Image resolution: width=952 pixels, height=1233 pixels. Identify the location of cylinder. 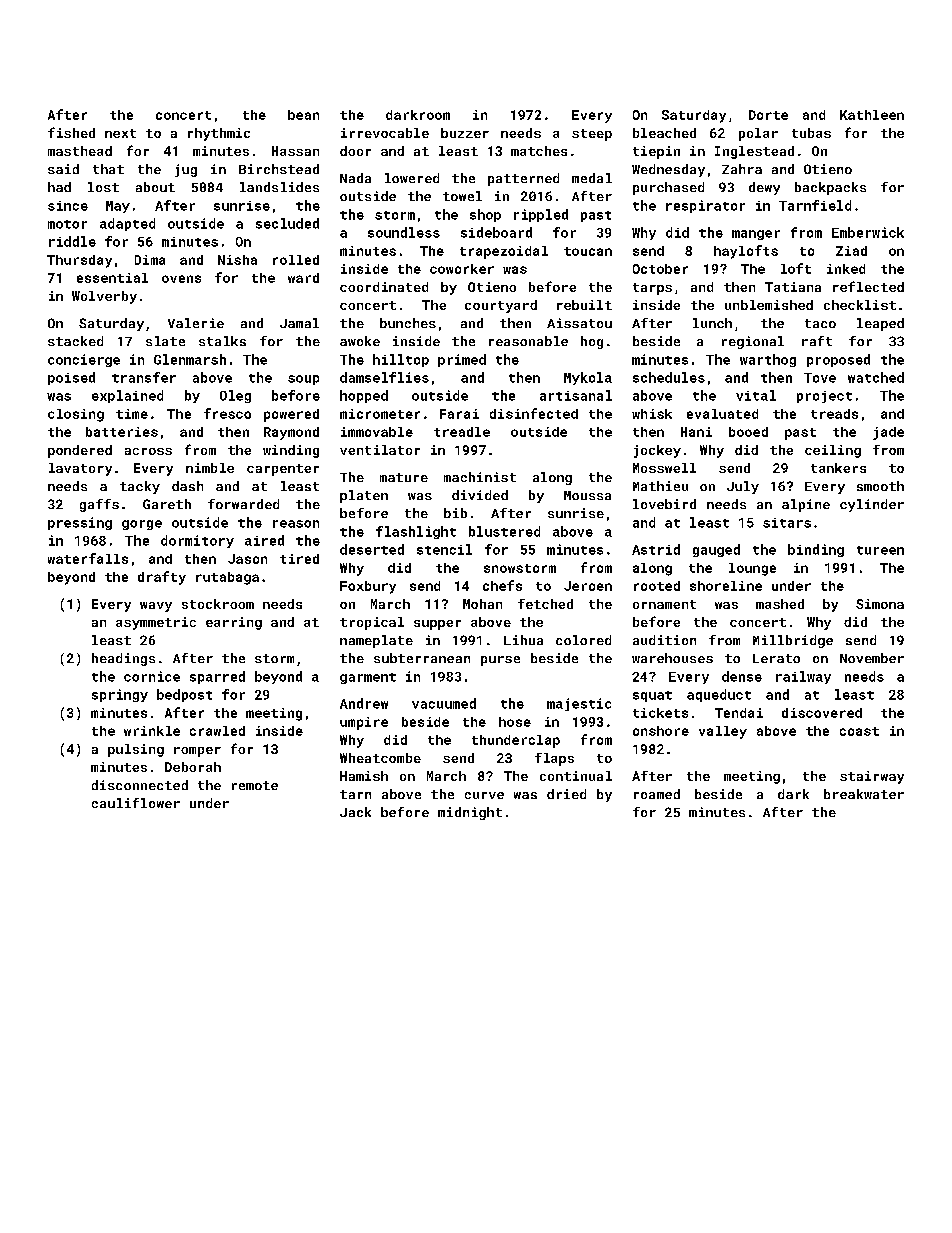
(872, 505).
